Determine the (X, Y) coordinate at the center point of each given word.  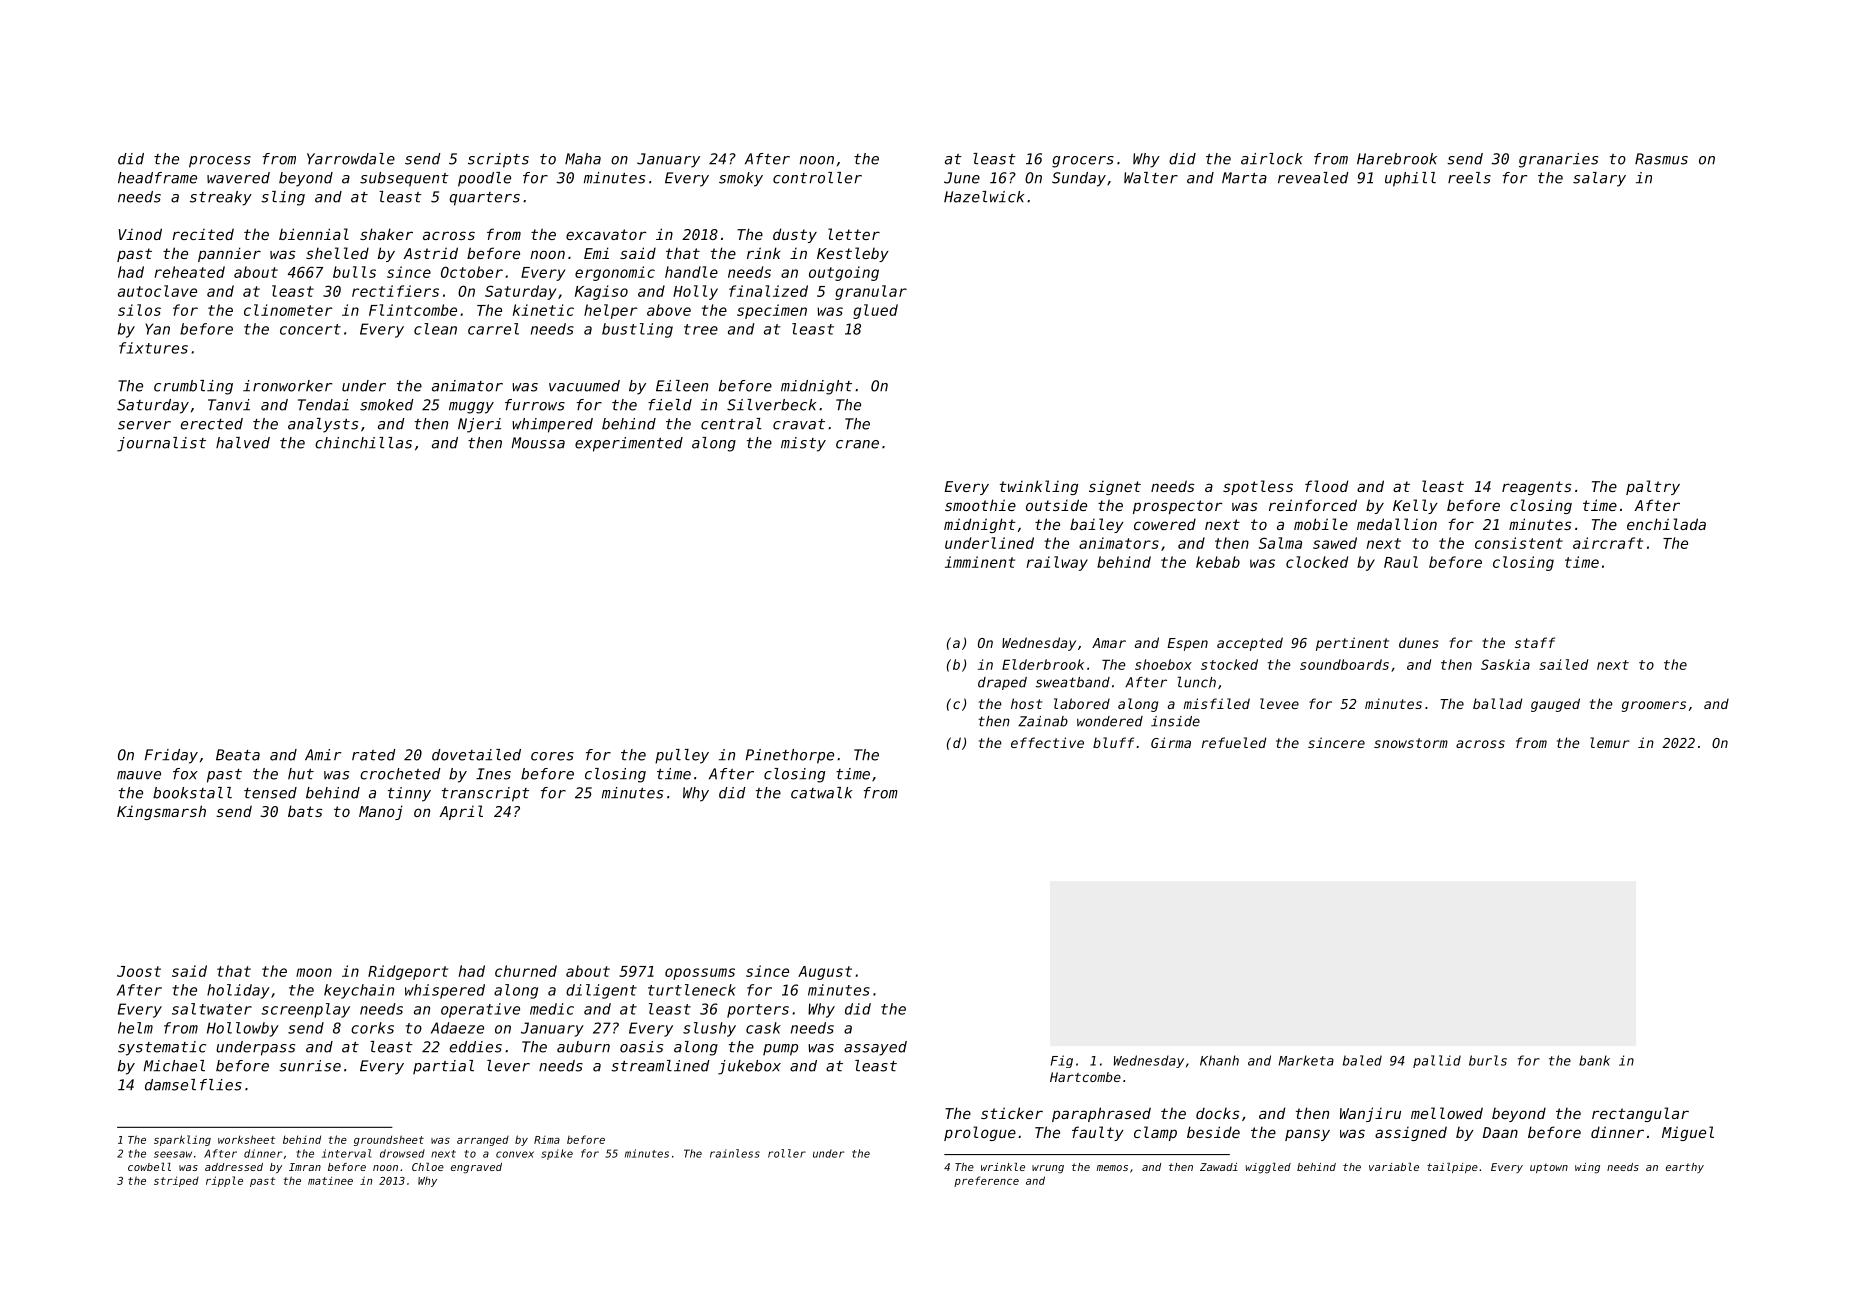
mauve (139, 775)
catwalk (821, 793)
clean (435, 329)
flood (1326, 486)
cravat (799, 424)
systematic (162, 1048)
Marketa (1306, 1060)
